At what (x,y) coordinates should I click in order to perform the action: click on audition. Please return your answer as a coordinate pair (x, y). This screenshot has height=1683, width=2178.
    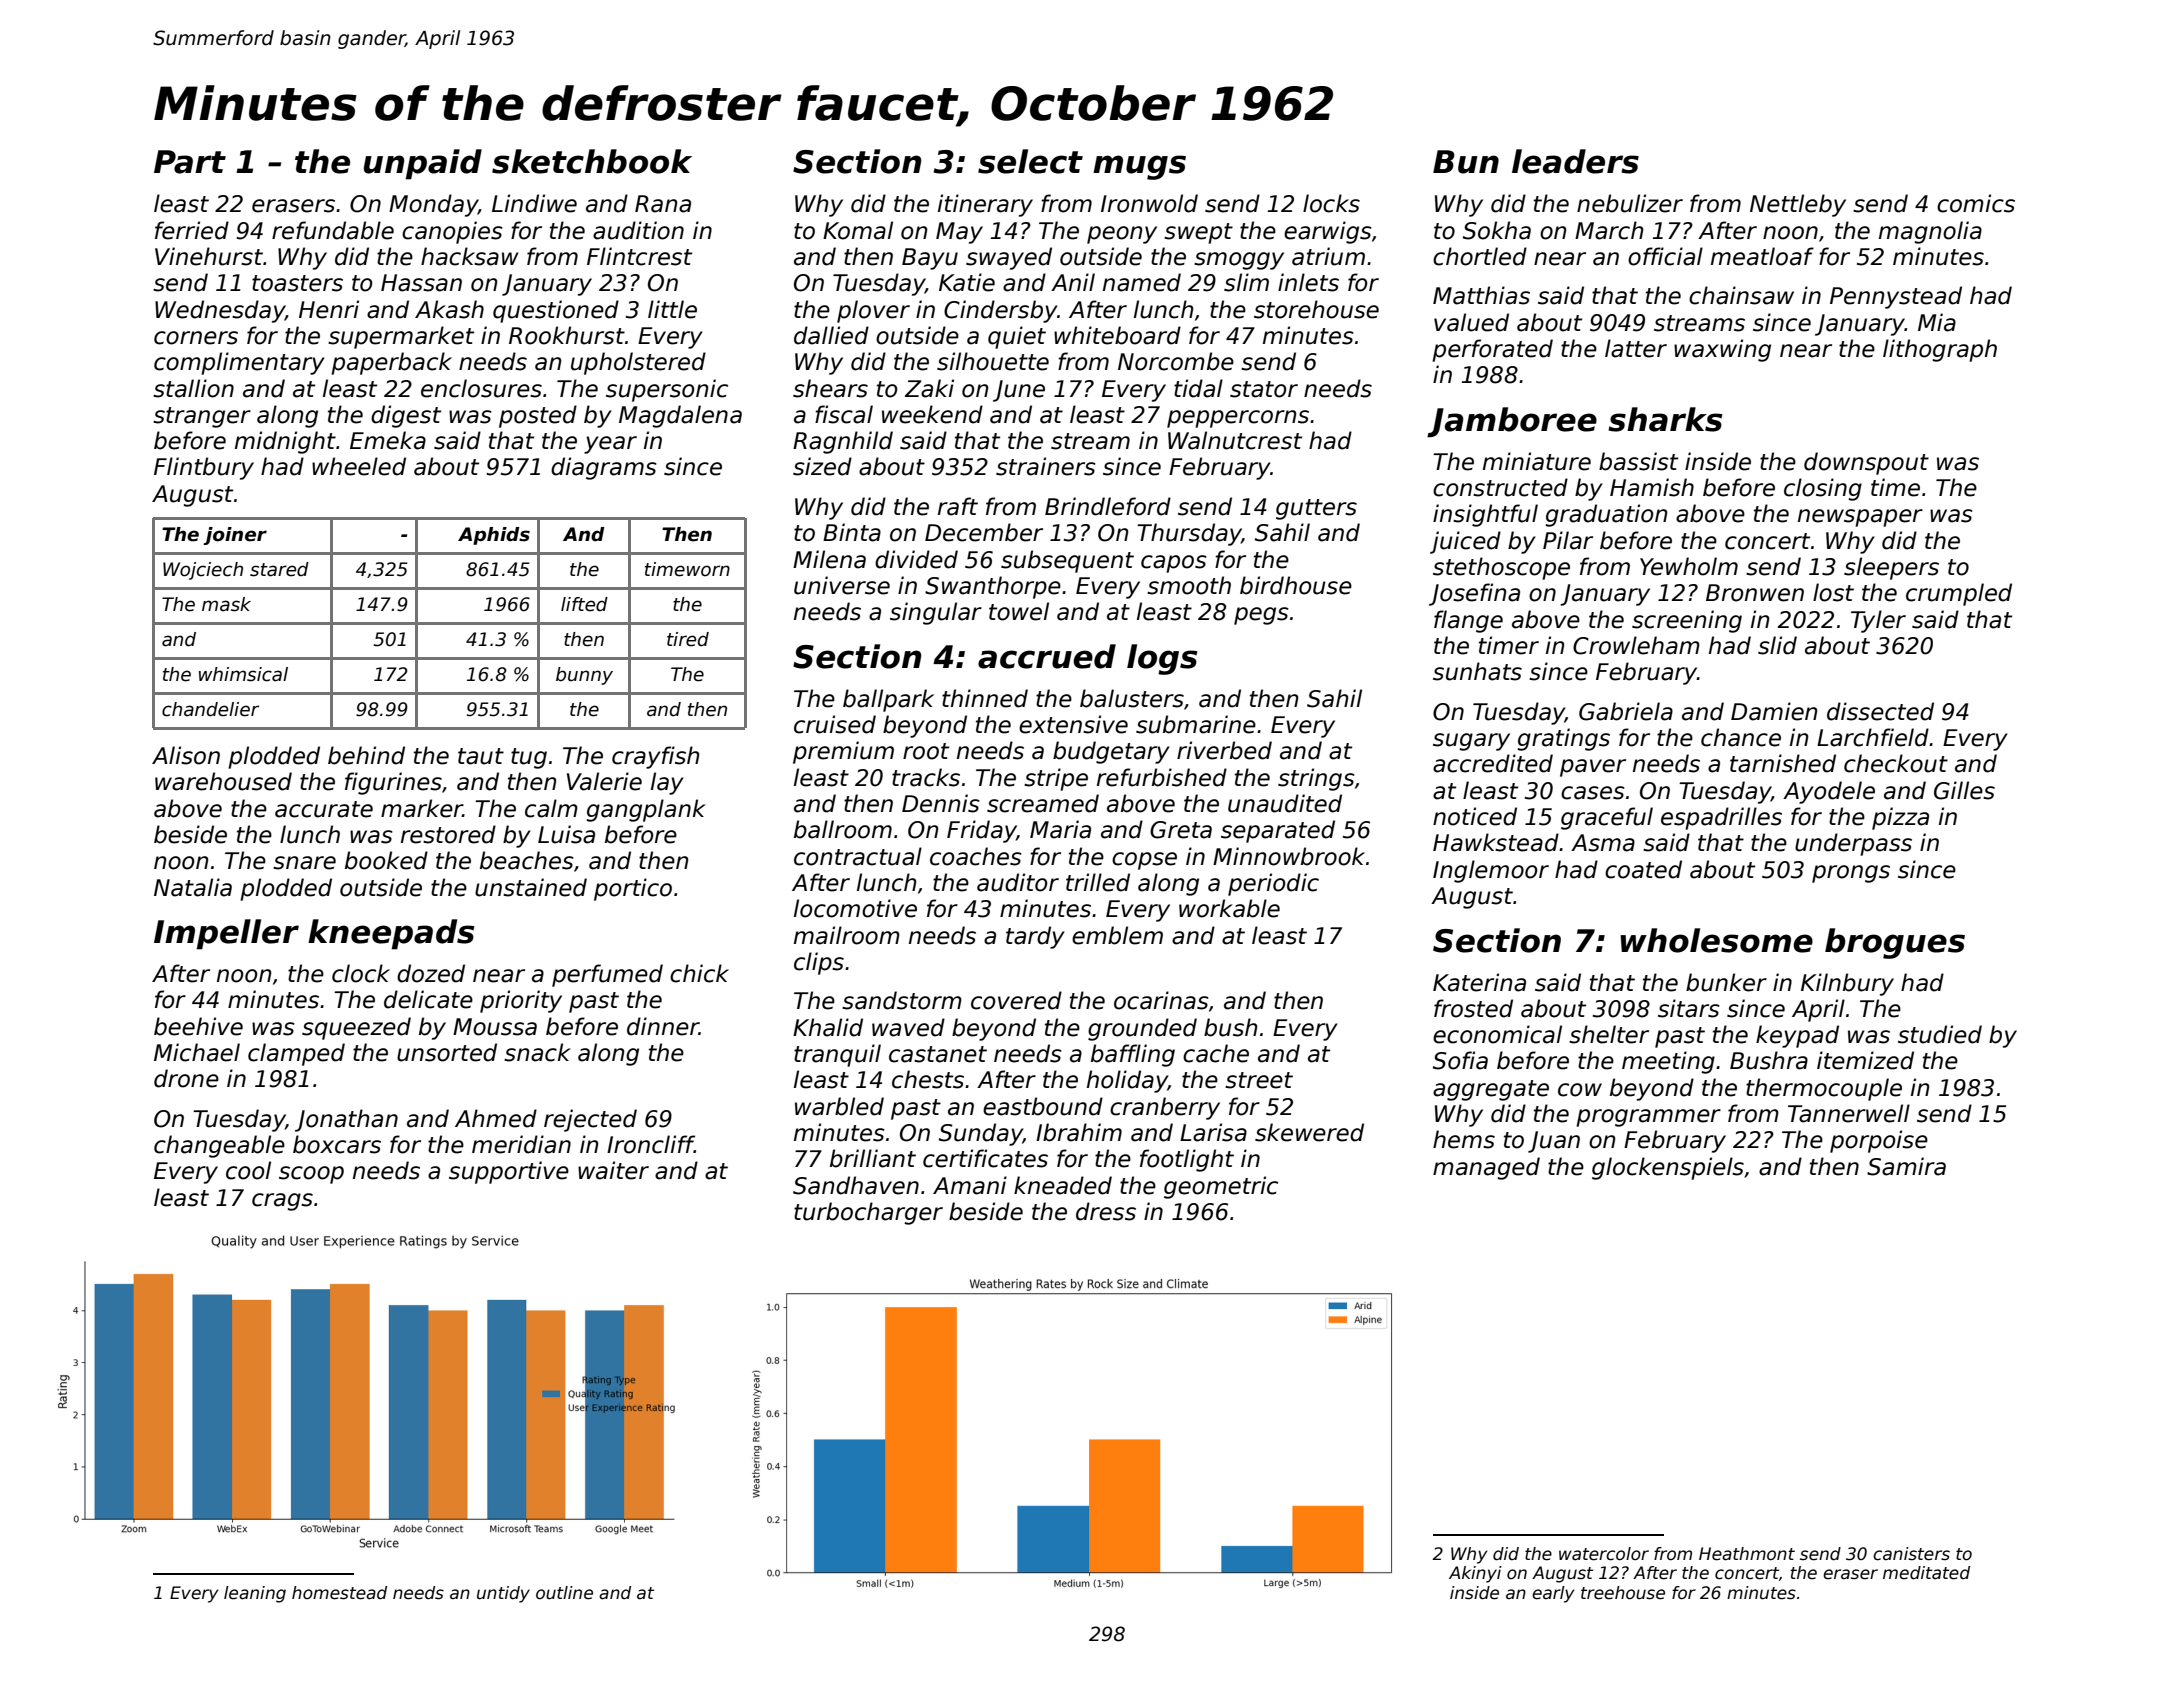
    Looking at the image, I should click on (638, 230).
